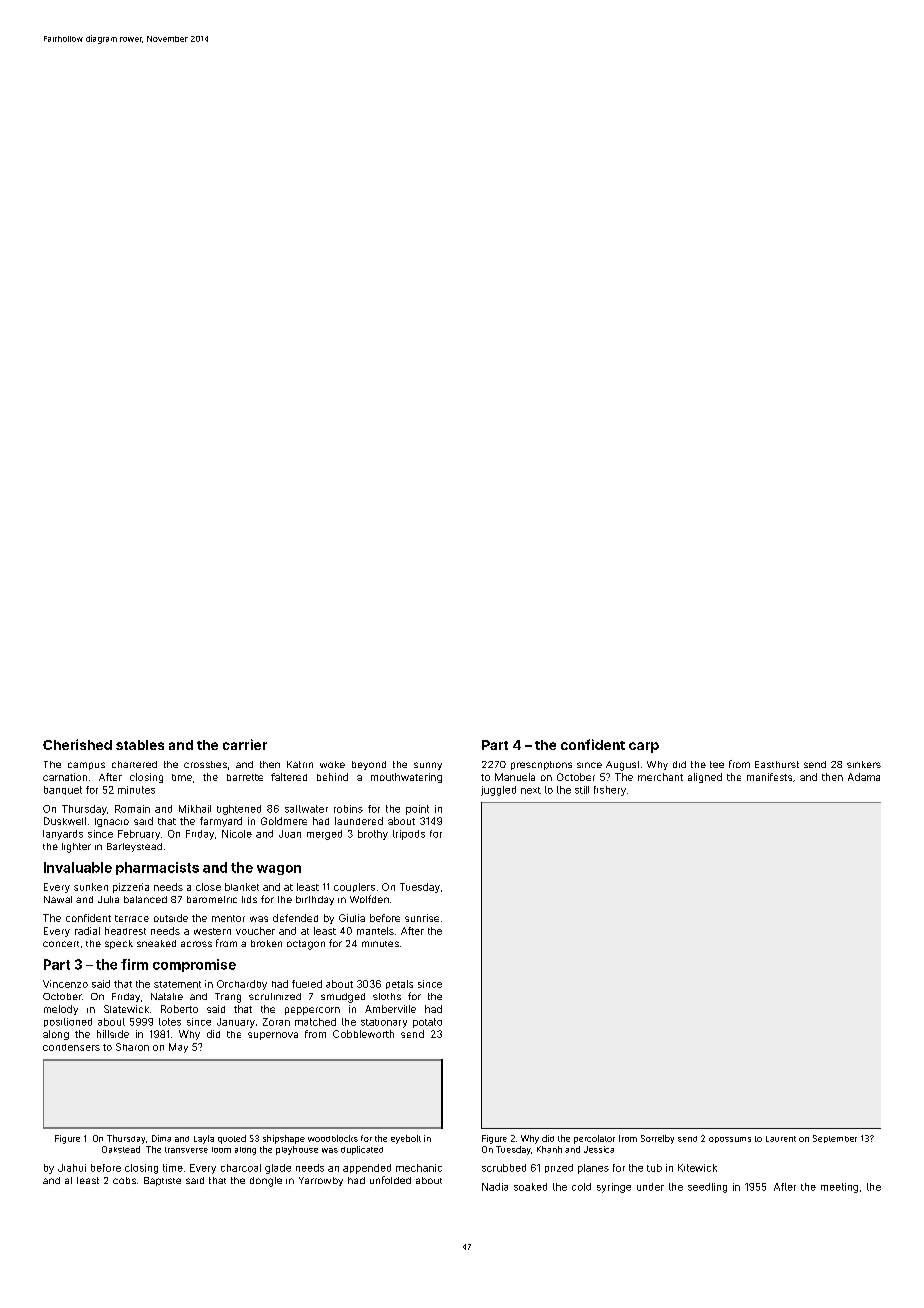 The width and height of the screenshot is (924, 1308). I want to click on potato, so click(427, 1023).
